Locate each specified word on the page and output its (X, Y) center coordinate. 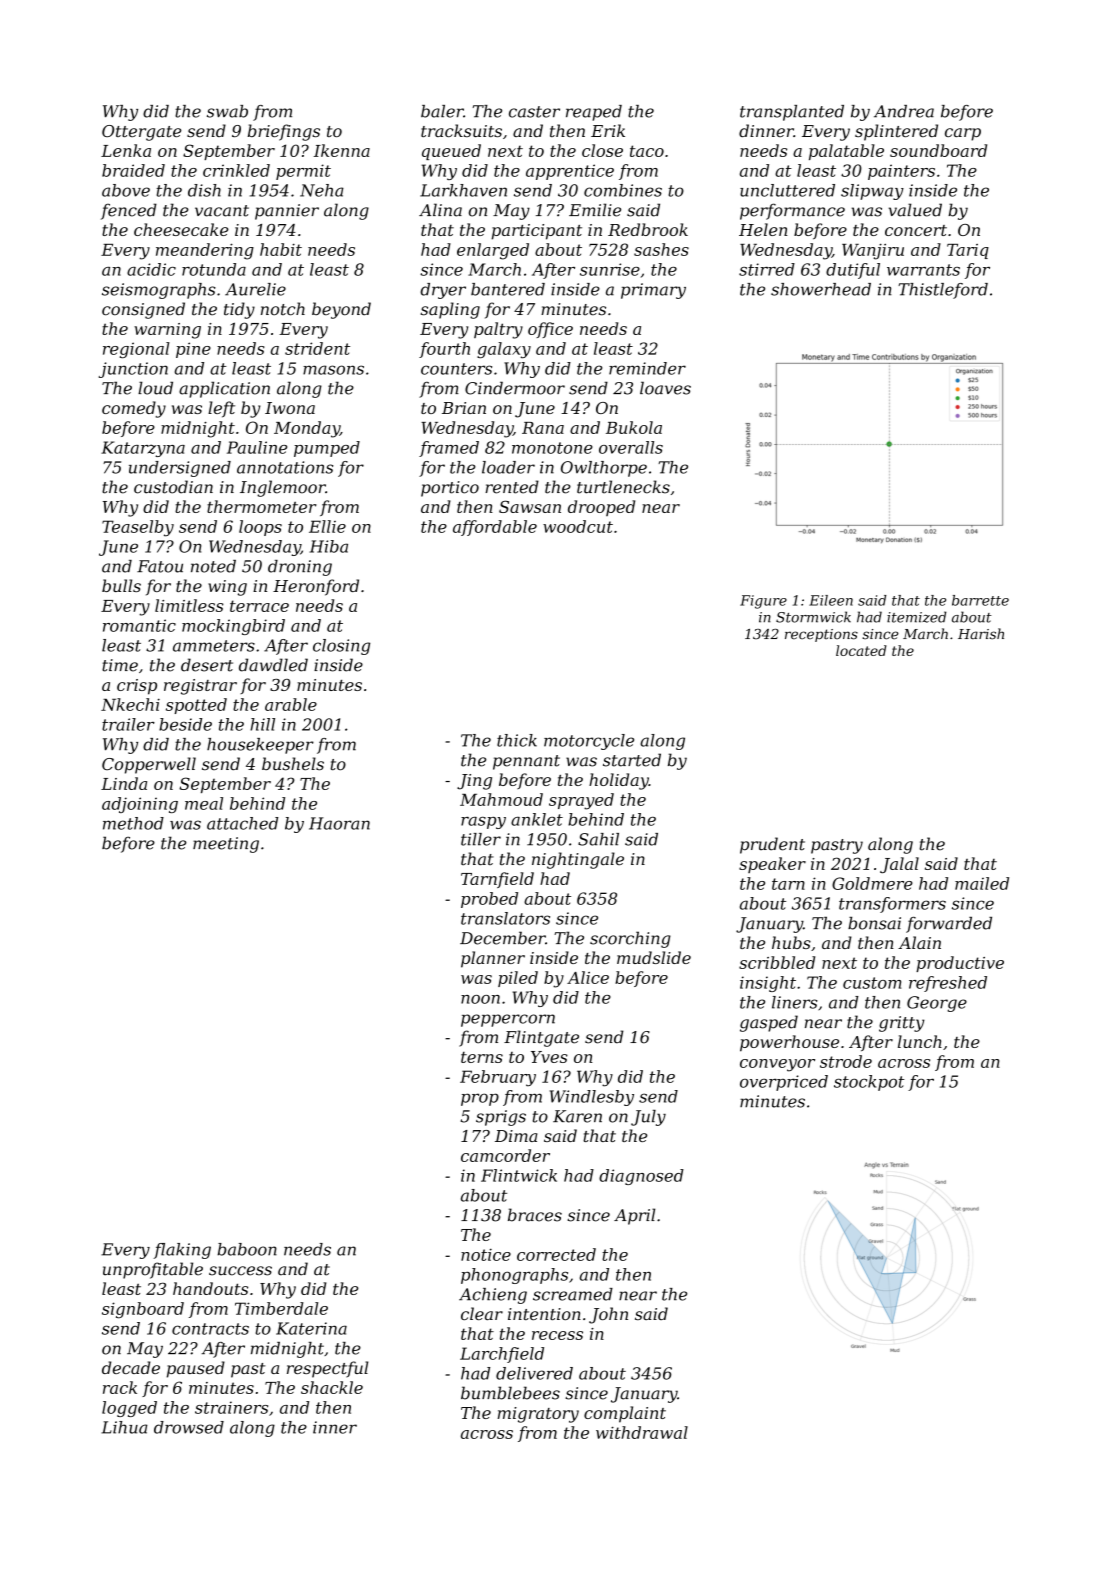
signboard (143, 1310)
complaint (625, 1414)
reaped (594, 113)
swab (227, 111)
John (608, 1315)
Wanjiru (873, 251)
